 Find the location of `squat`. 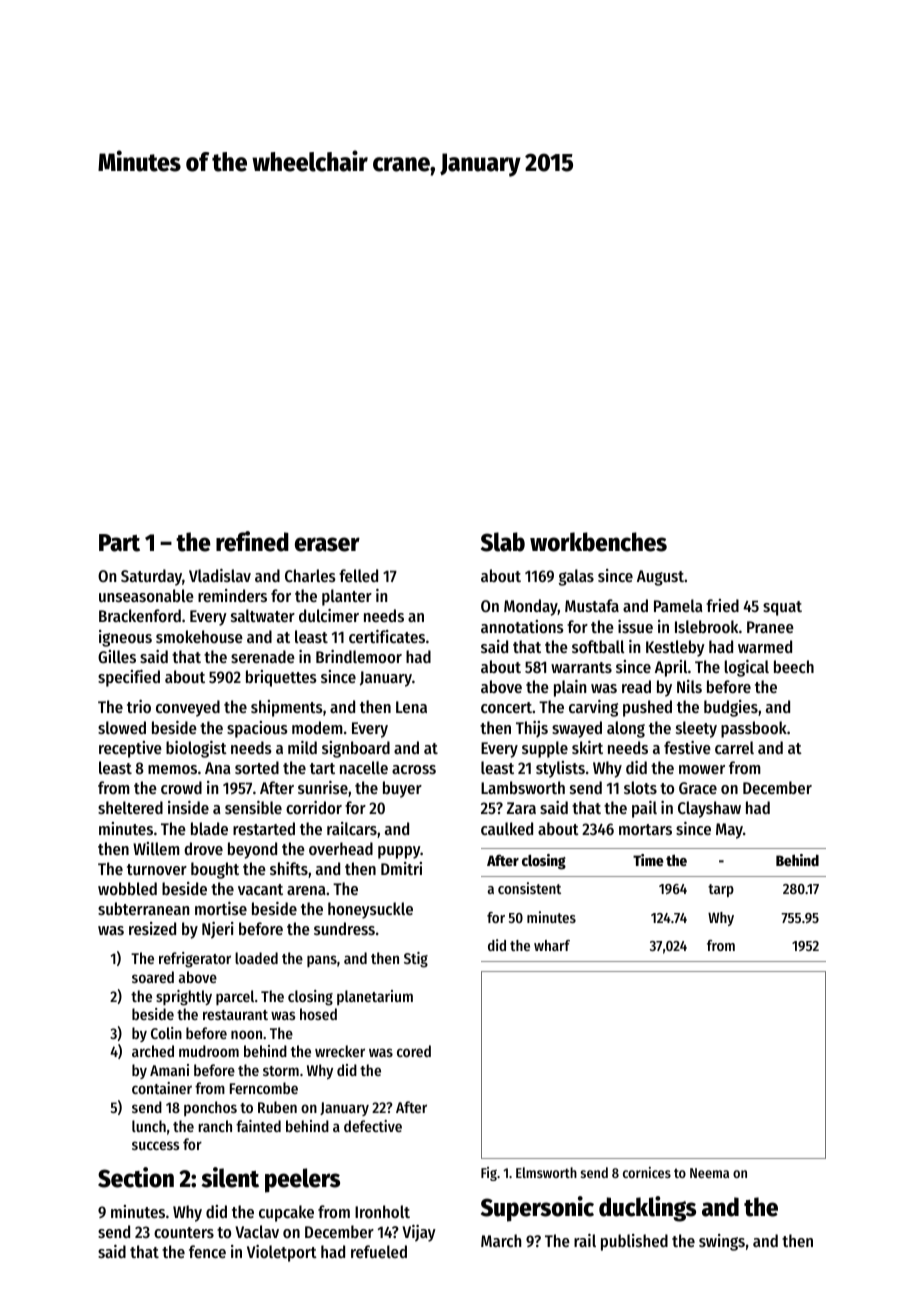

squat is located at coordinates (782, 608).
